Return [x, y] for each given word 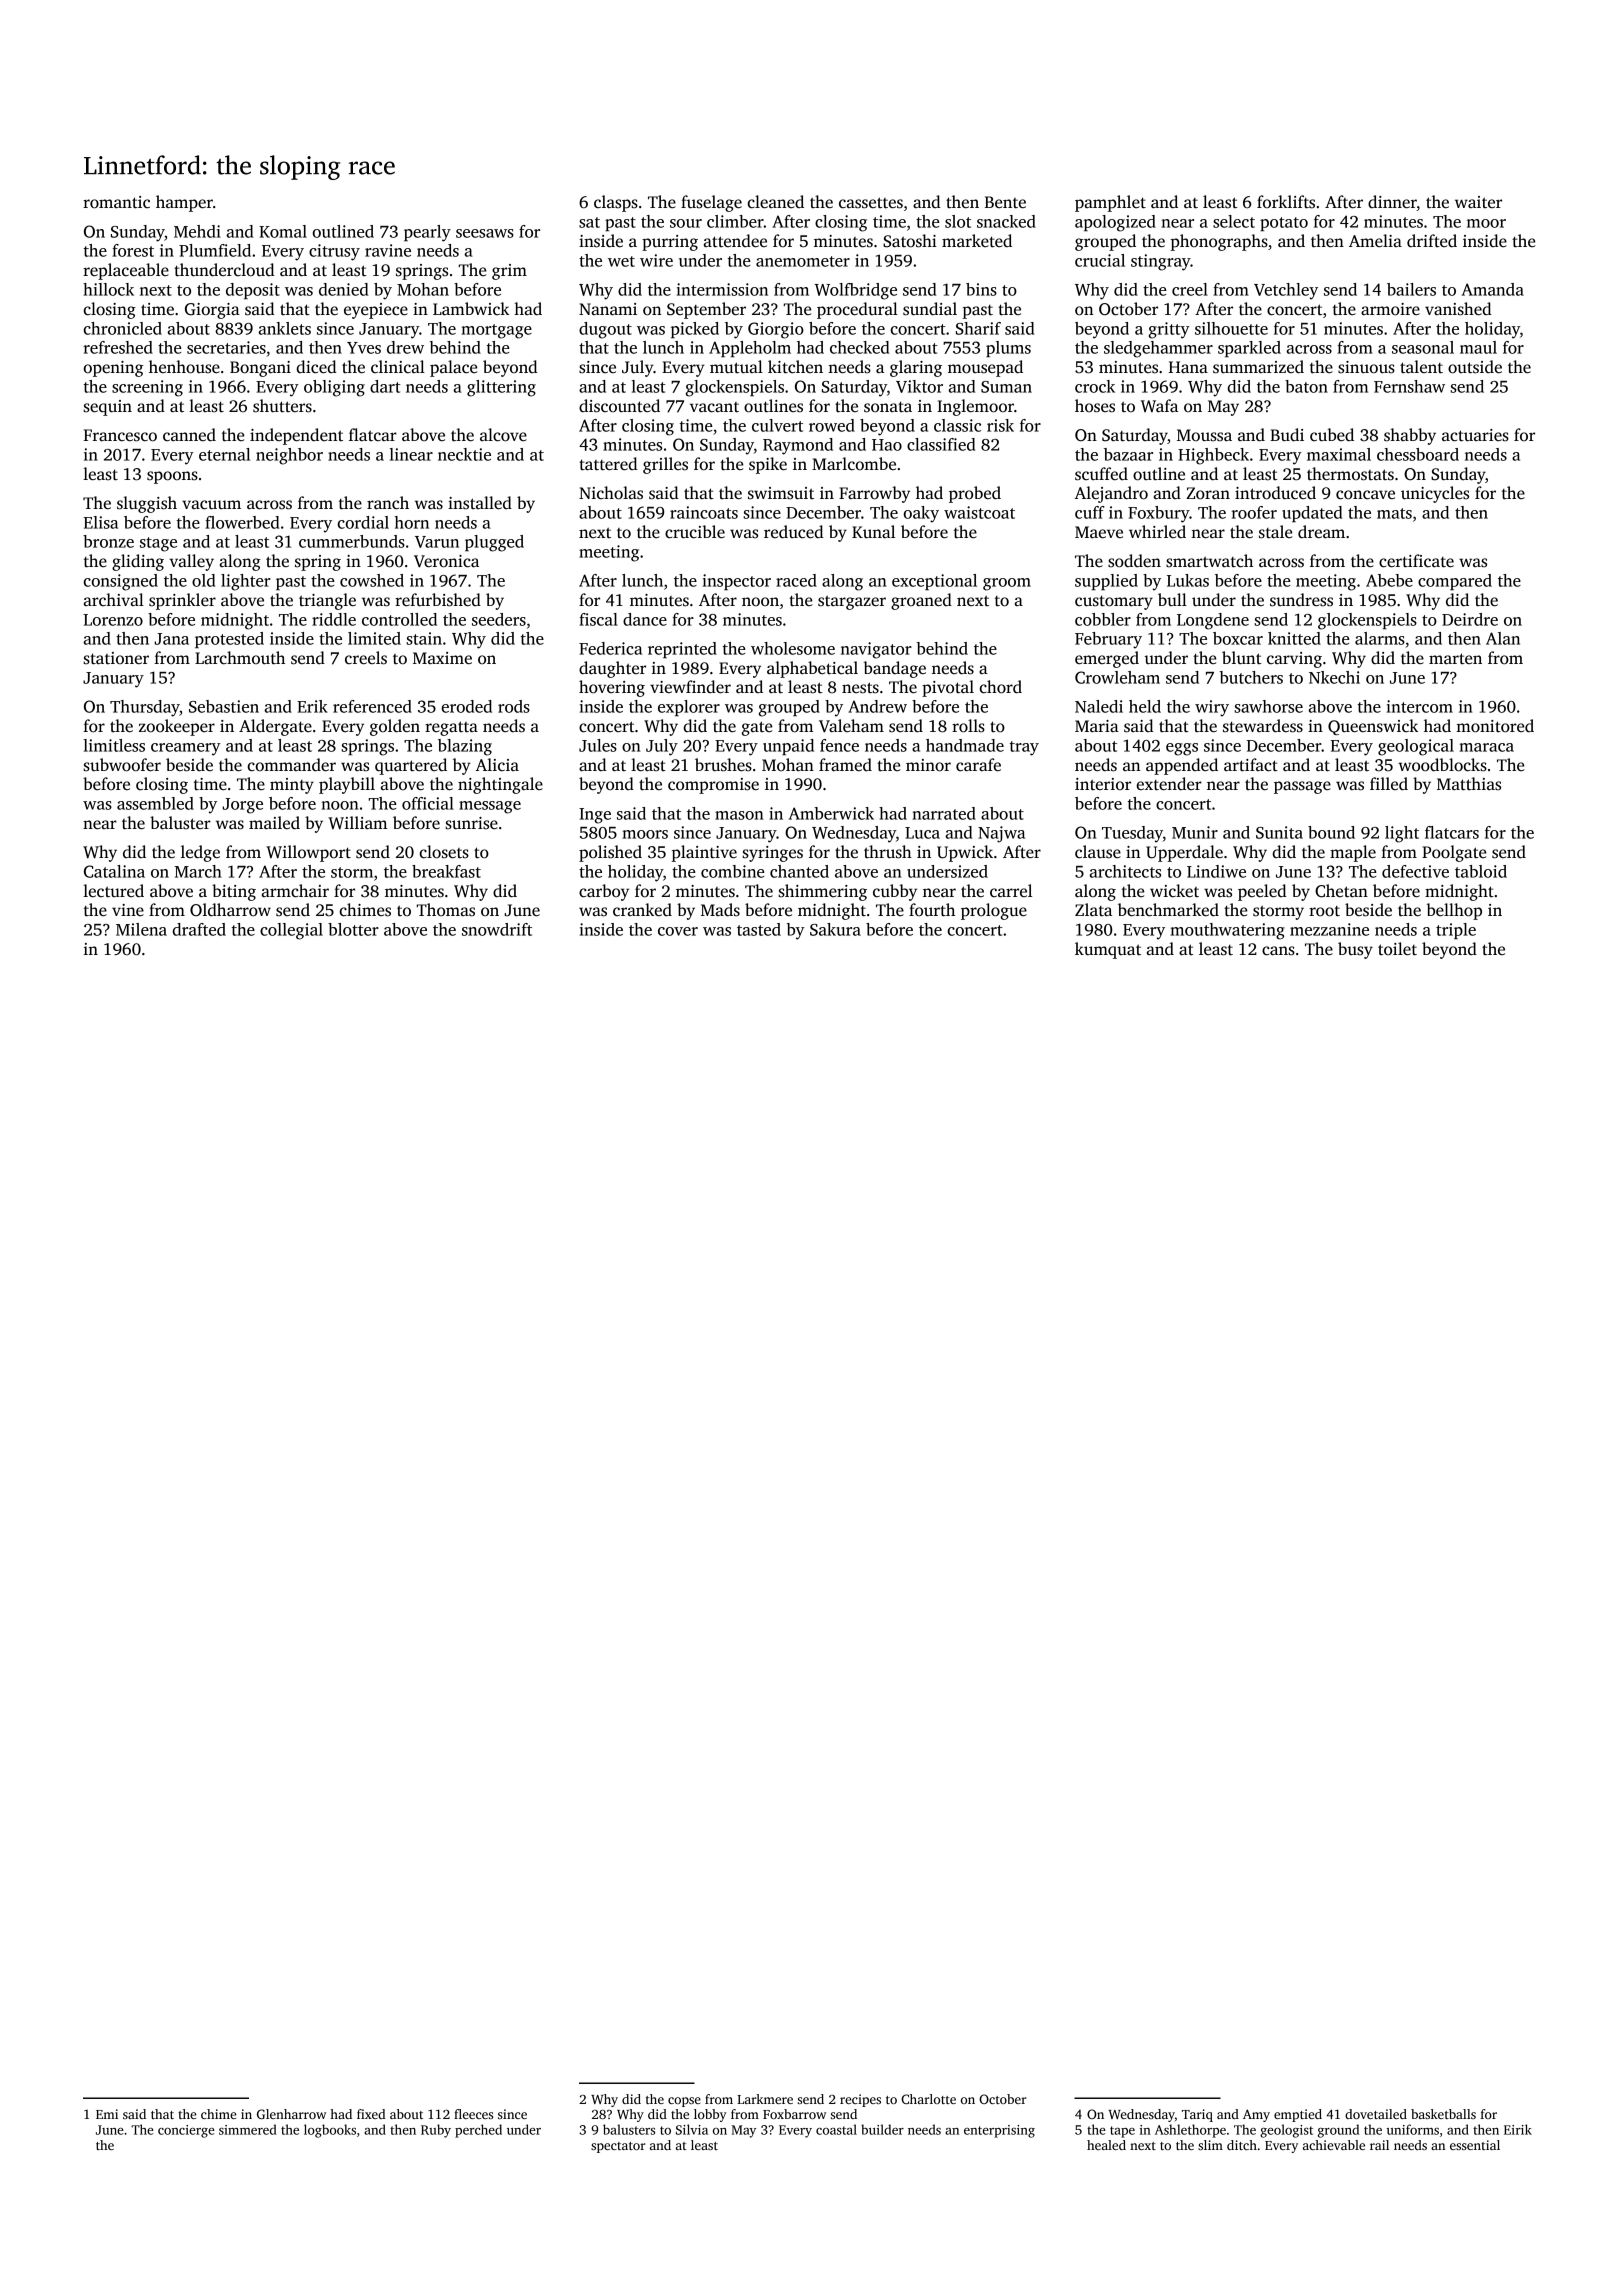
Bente [1005, 202]
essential [1475, 2145]
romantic [116, 202]
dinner [1392, 203]
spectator [618, 2147]
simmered [248, 2129]
